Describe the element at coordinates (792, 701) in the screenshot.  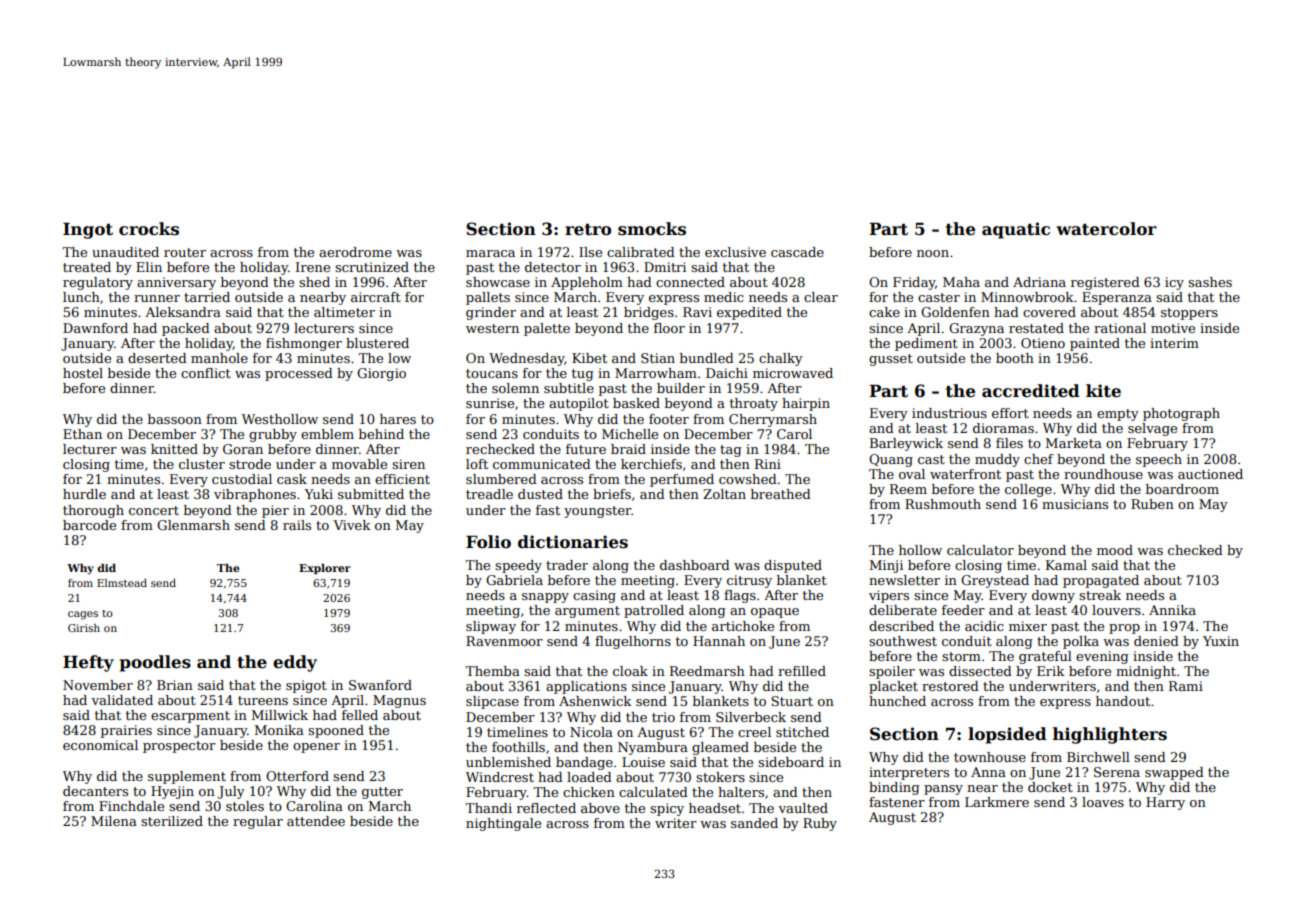
I see `Stuart` at that location.
